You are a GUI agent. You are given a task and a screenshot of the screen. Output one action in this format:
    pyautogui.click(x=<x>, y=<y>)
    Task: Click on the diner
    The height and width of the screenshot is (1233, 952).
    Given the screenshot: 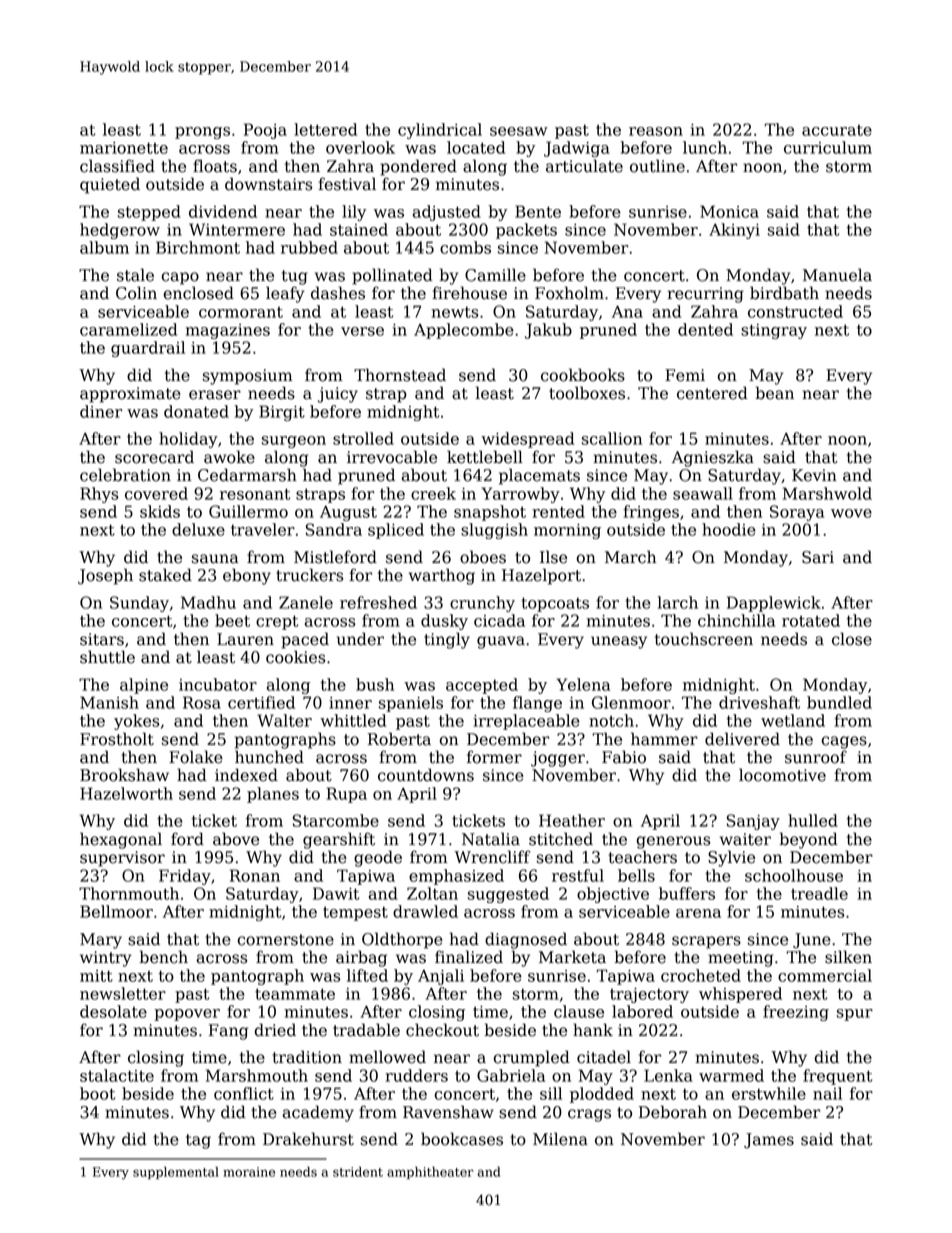 What is the action you would take?
    pyautogui.click(x=101, y=411)
